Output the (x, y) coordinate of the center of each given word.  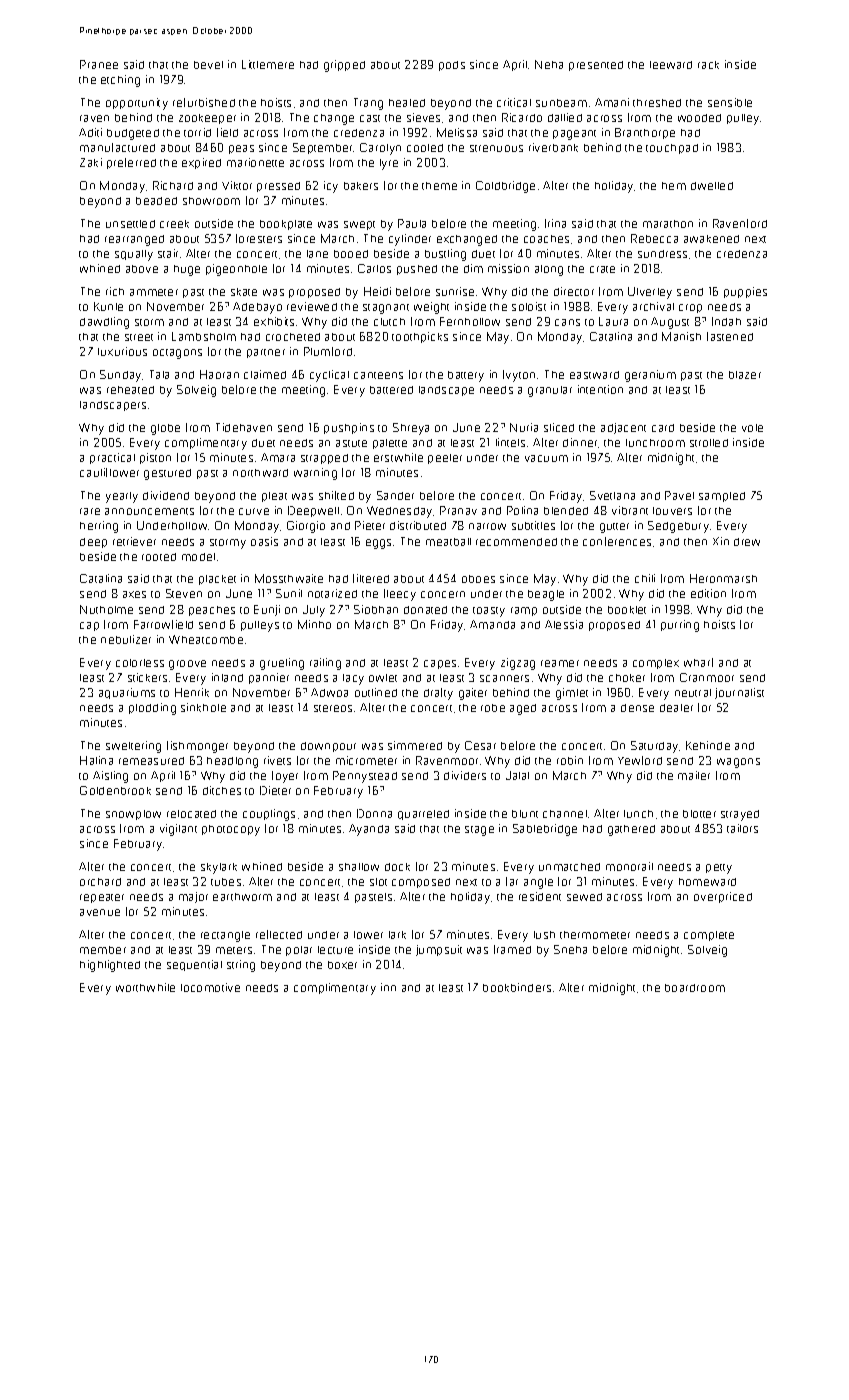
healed (407, 103)
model (198, 557)
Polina (522, 510)
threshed (657, 103)
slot (378, 882)
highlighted (110, 966)
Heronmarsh (723, 578)
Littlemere (268, 64)
